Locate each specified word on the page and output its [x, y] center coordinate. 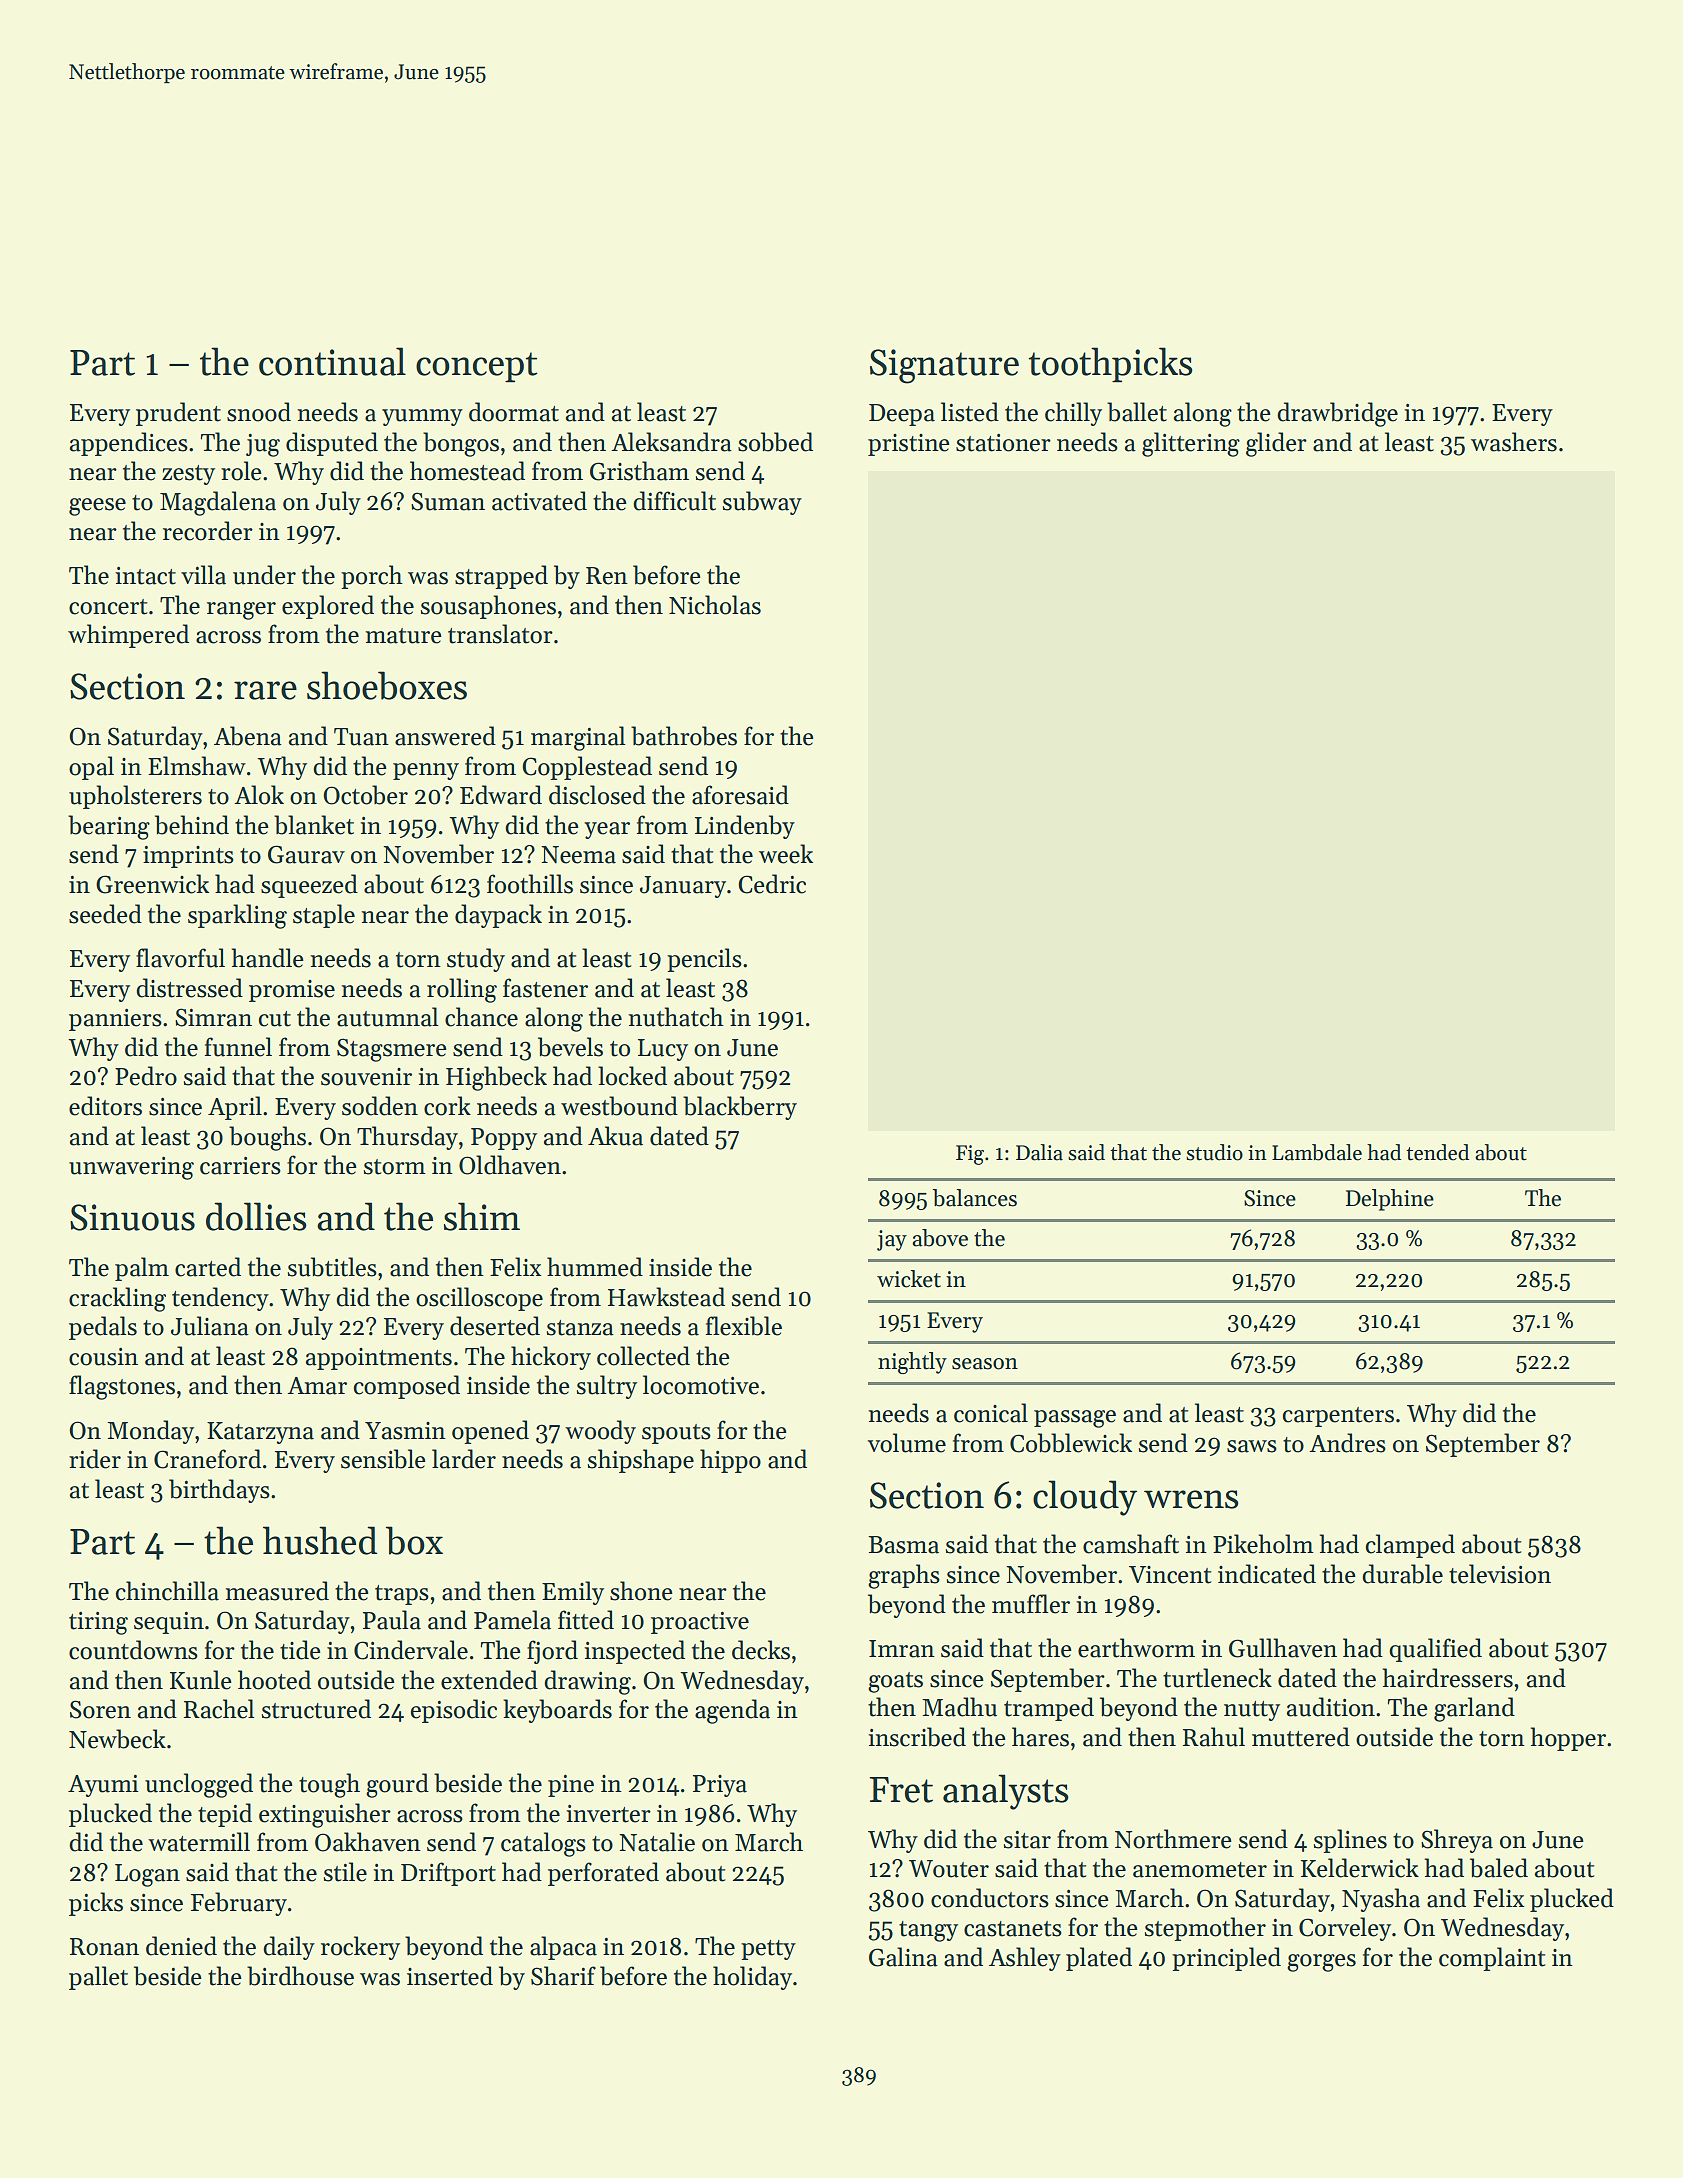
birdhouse [300, 1976]
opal [91, 768]
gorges [1321, 1963]
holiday [752, 1978]
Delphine [1390, 1200]
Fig [970, 1155]
